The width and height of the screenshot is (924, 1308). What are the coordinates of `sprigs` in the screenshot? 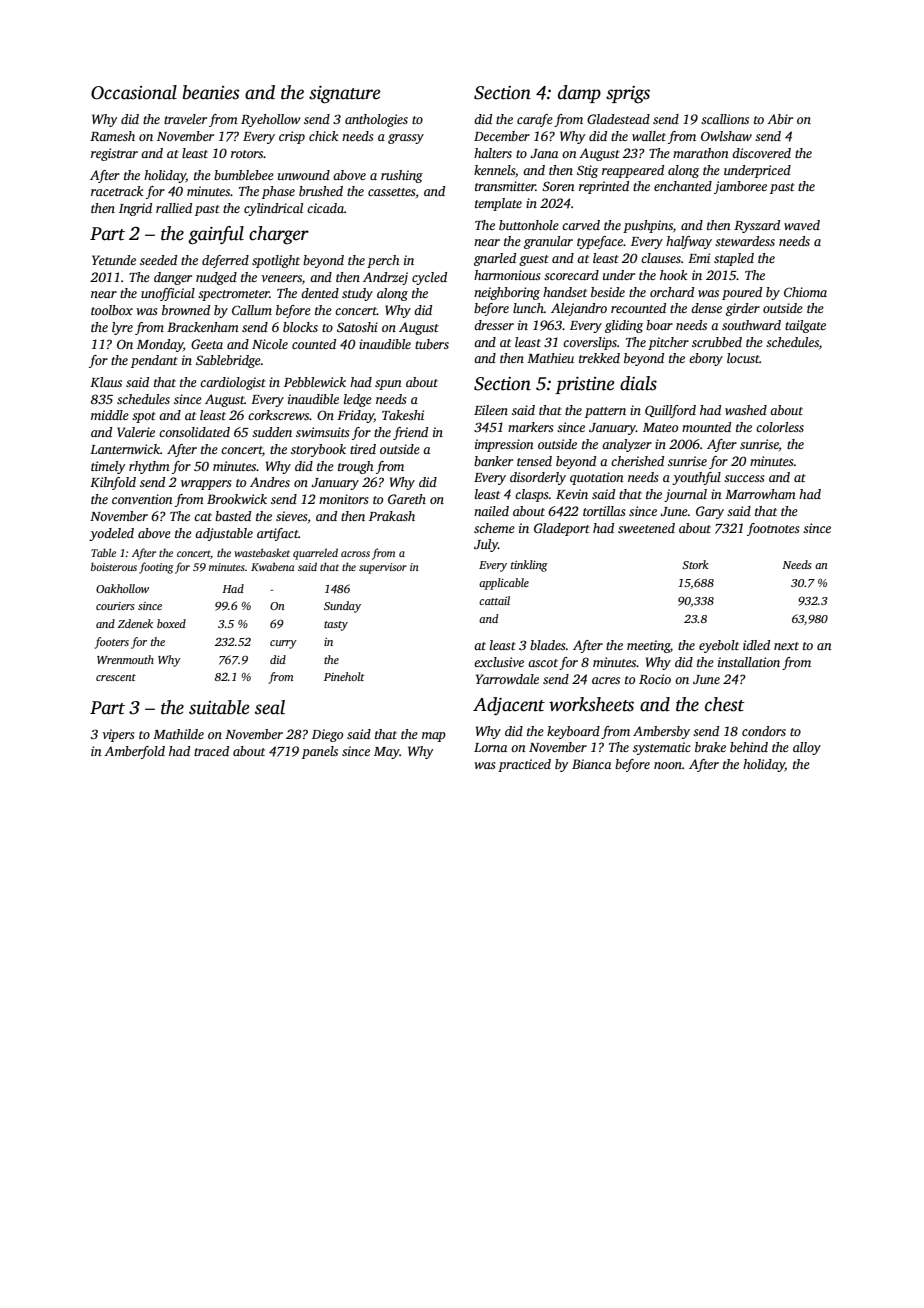 It's located at (628, 95).
